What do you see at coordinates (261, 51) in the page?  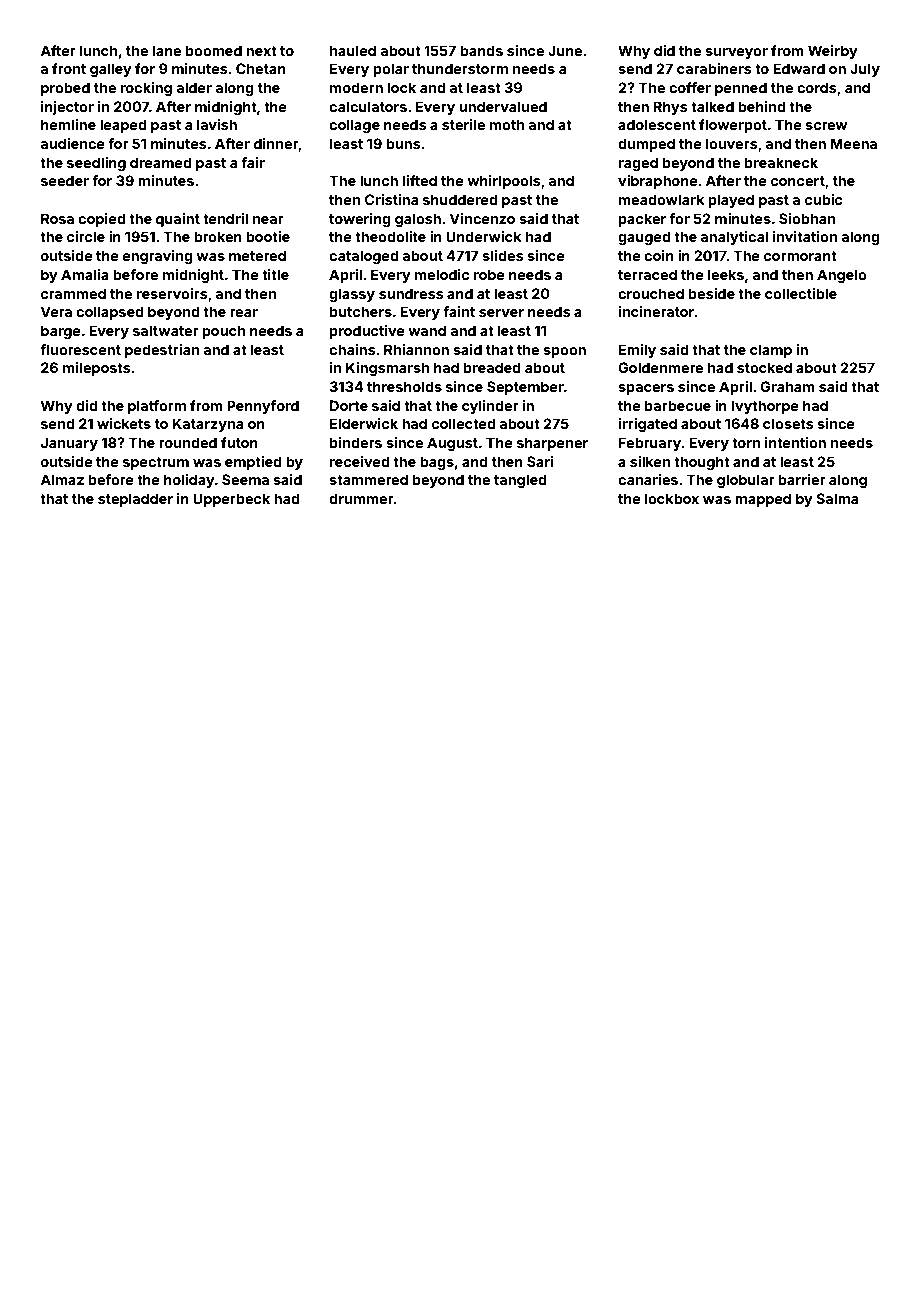 I see `next` at bounding box center [261, 51].
